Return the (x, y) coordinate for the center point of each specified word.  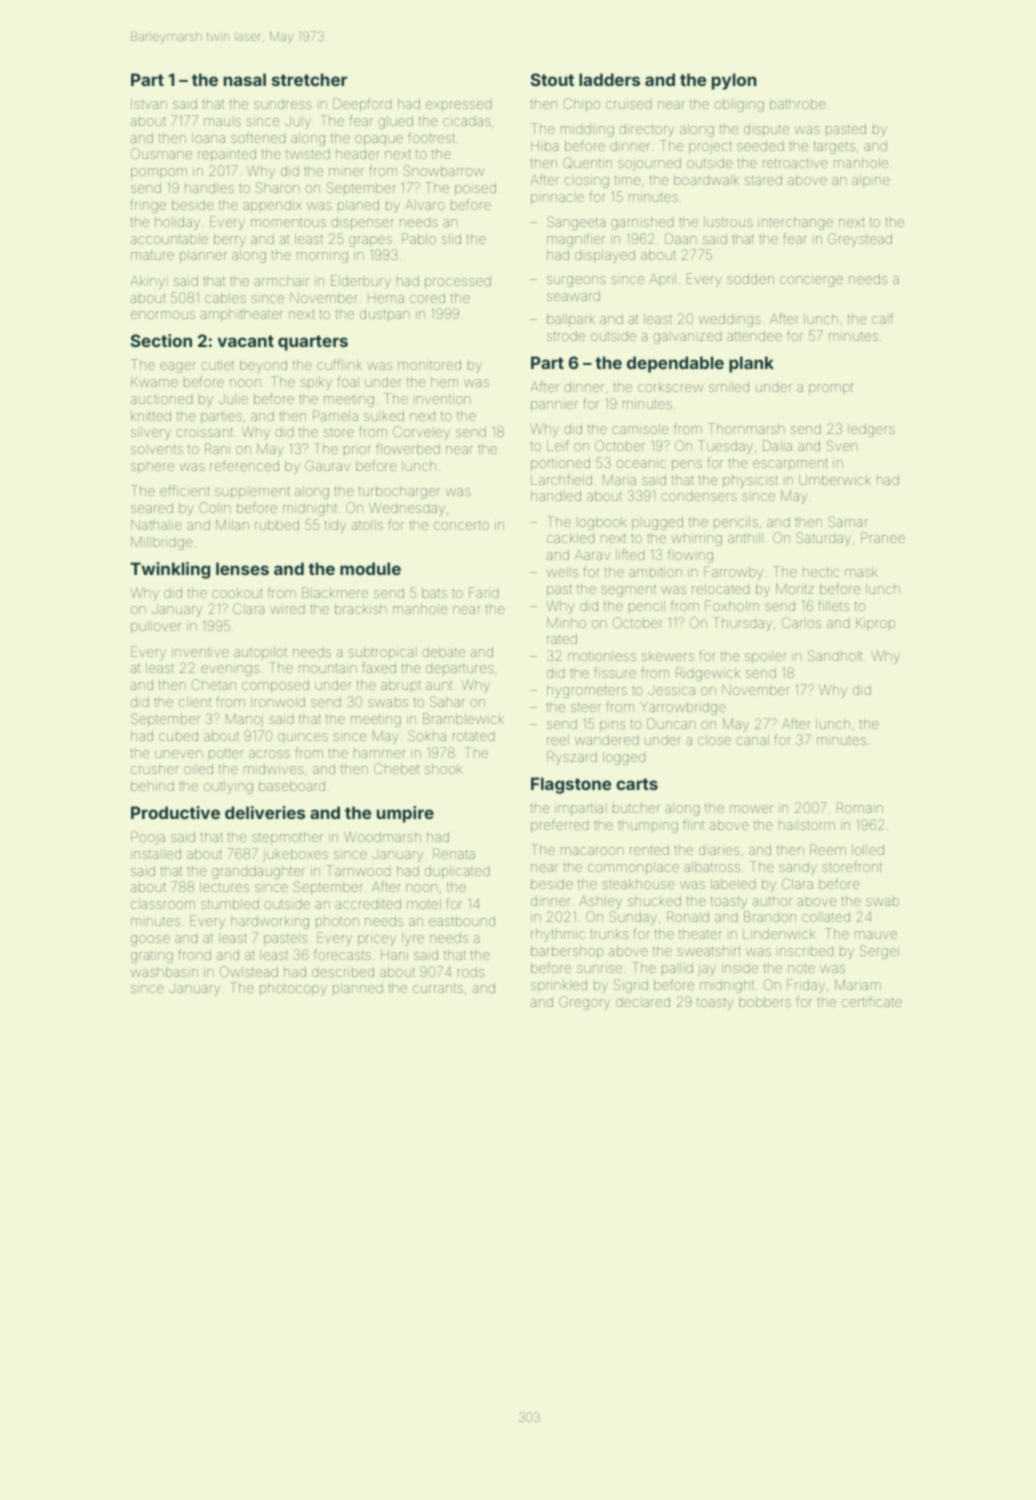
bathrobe (798, 104)
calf (882, 318)
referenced (244, 465)
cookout (237, 593)
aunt (439, 685)
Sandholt (835, 655)
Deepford (362, 105)
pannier (554, 406)
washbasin (164, 972)
